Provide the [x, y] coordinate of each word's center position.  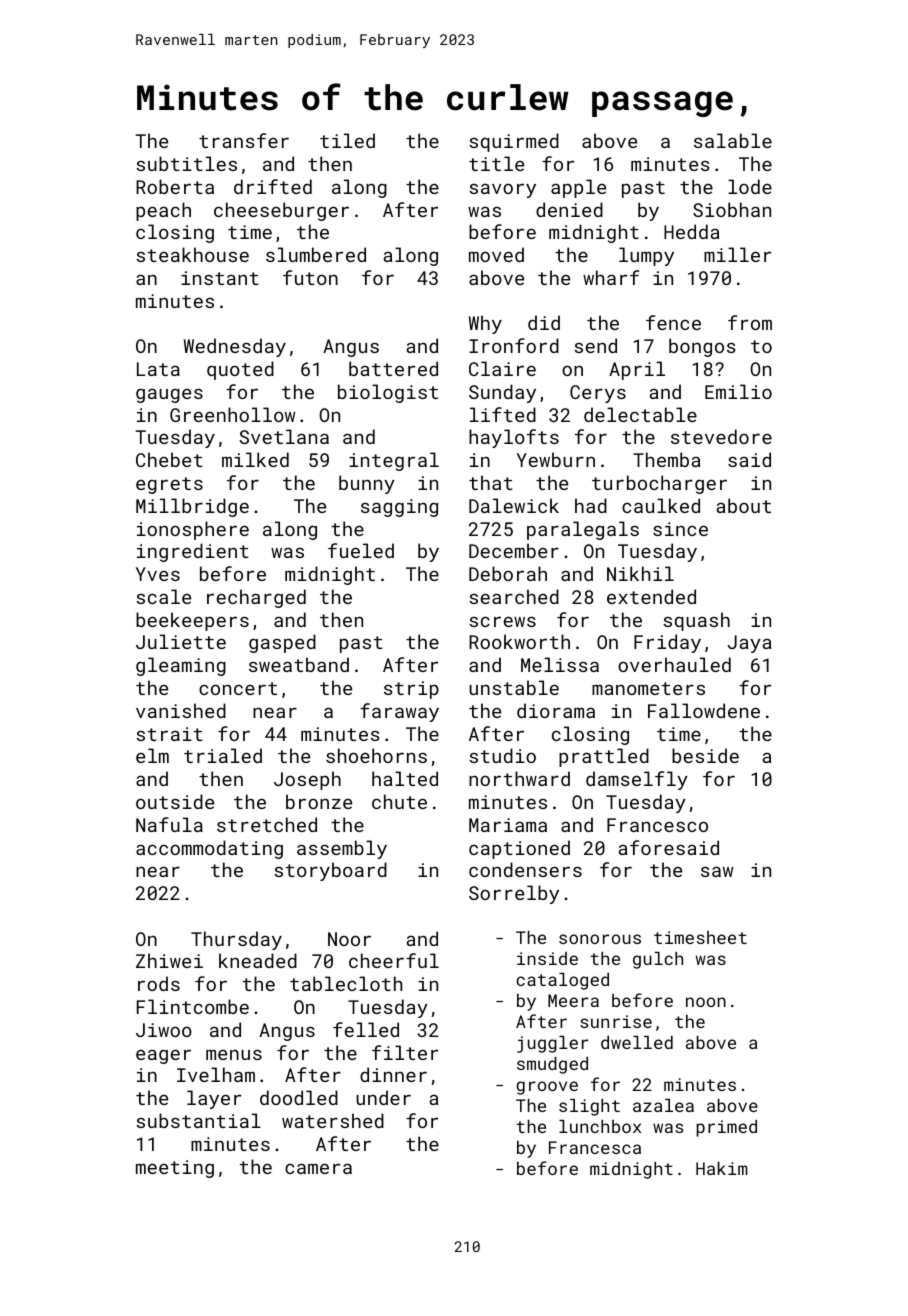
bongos [702, 347]
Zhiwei [169, 960]
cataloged [562, 981]
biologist [388, 393]
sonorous [600, 939]
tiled [347, 140]
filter [405, 1052]
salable [733, 140]
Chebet [169, 459]
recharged [256, 598]
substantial [198, 1120]
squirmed [514, 142]
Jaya [749, 644]
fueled [361, 550]
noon [706, 1002]
